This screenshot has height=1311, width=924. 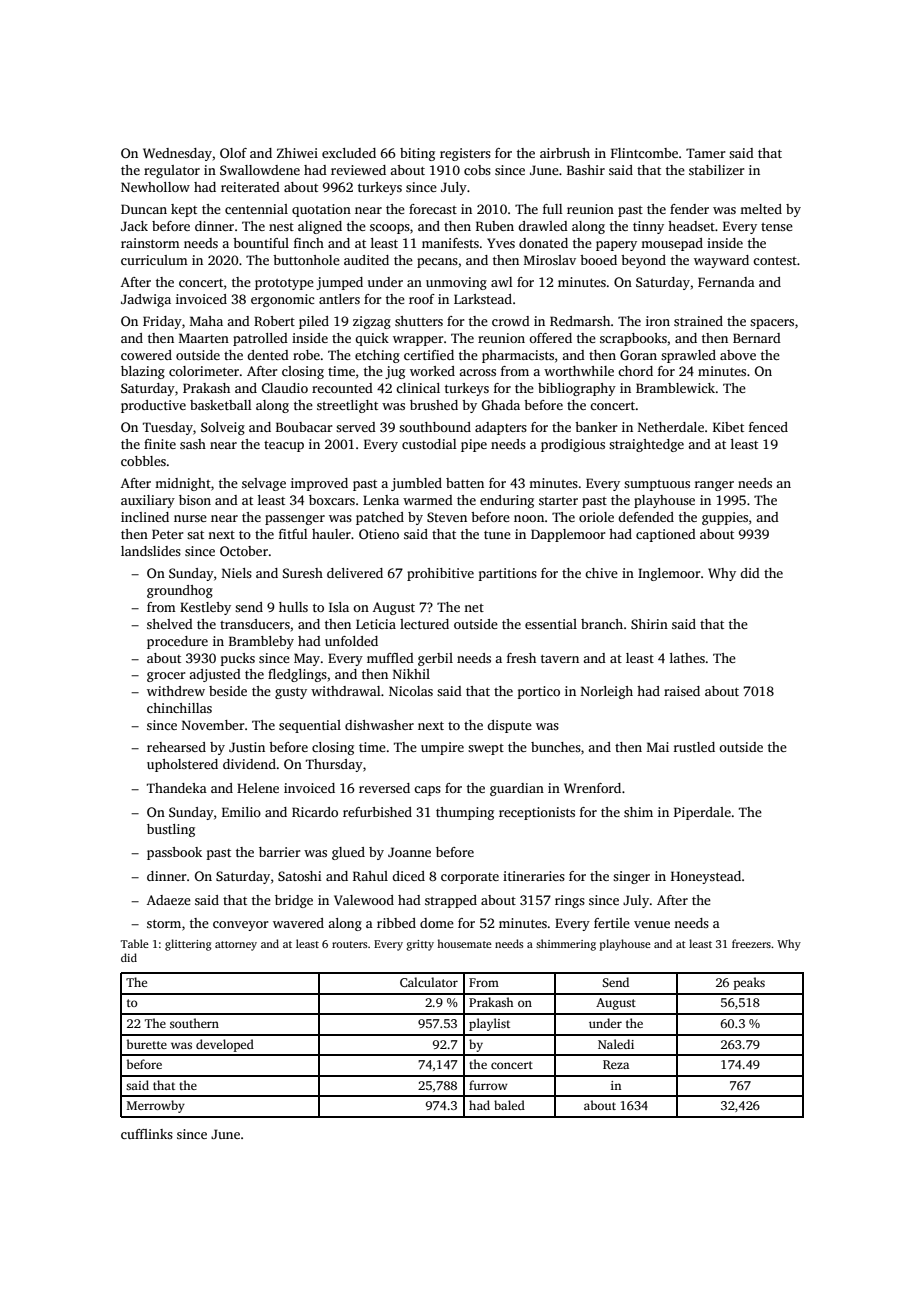 What do you see at coordinates (706, 153) in the screenshot?
I see `Tamer` at bounding box center [706, 153].
